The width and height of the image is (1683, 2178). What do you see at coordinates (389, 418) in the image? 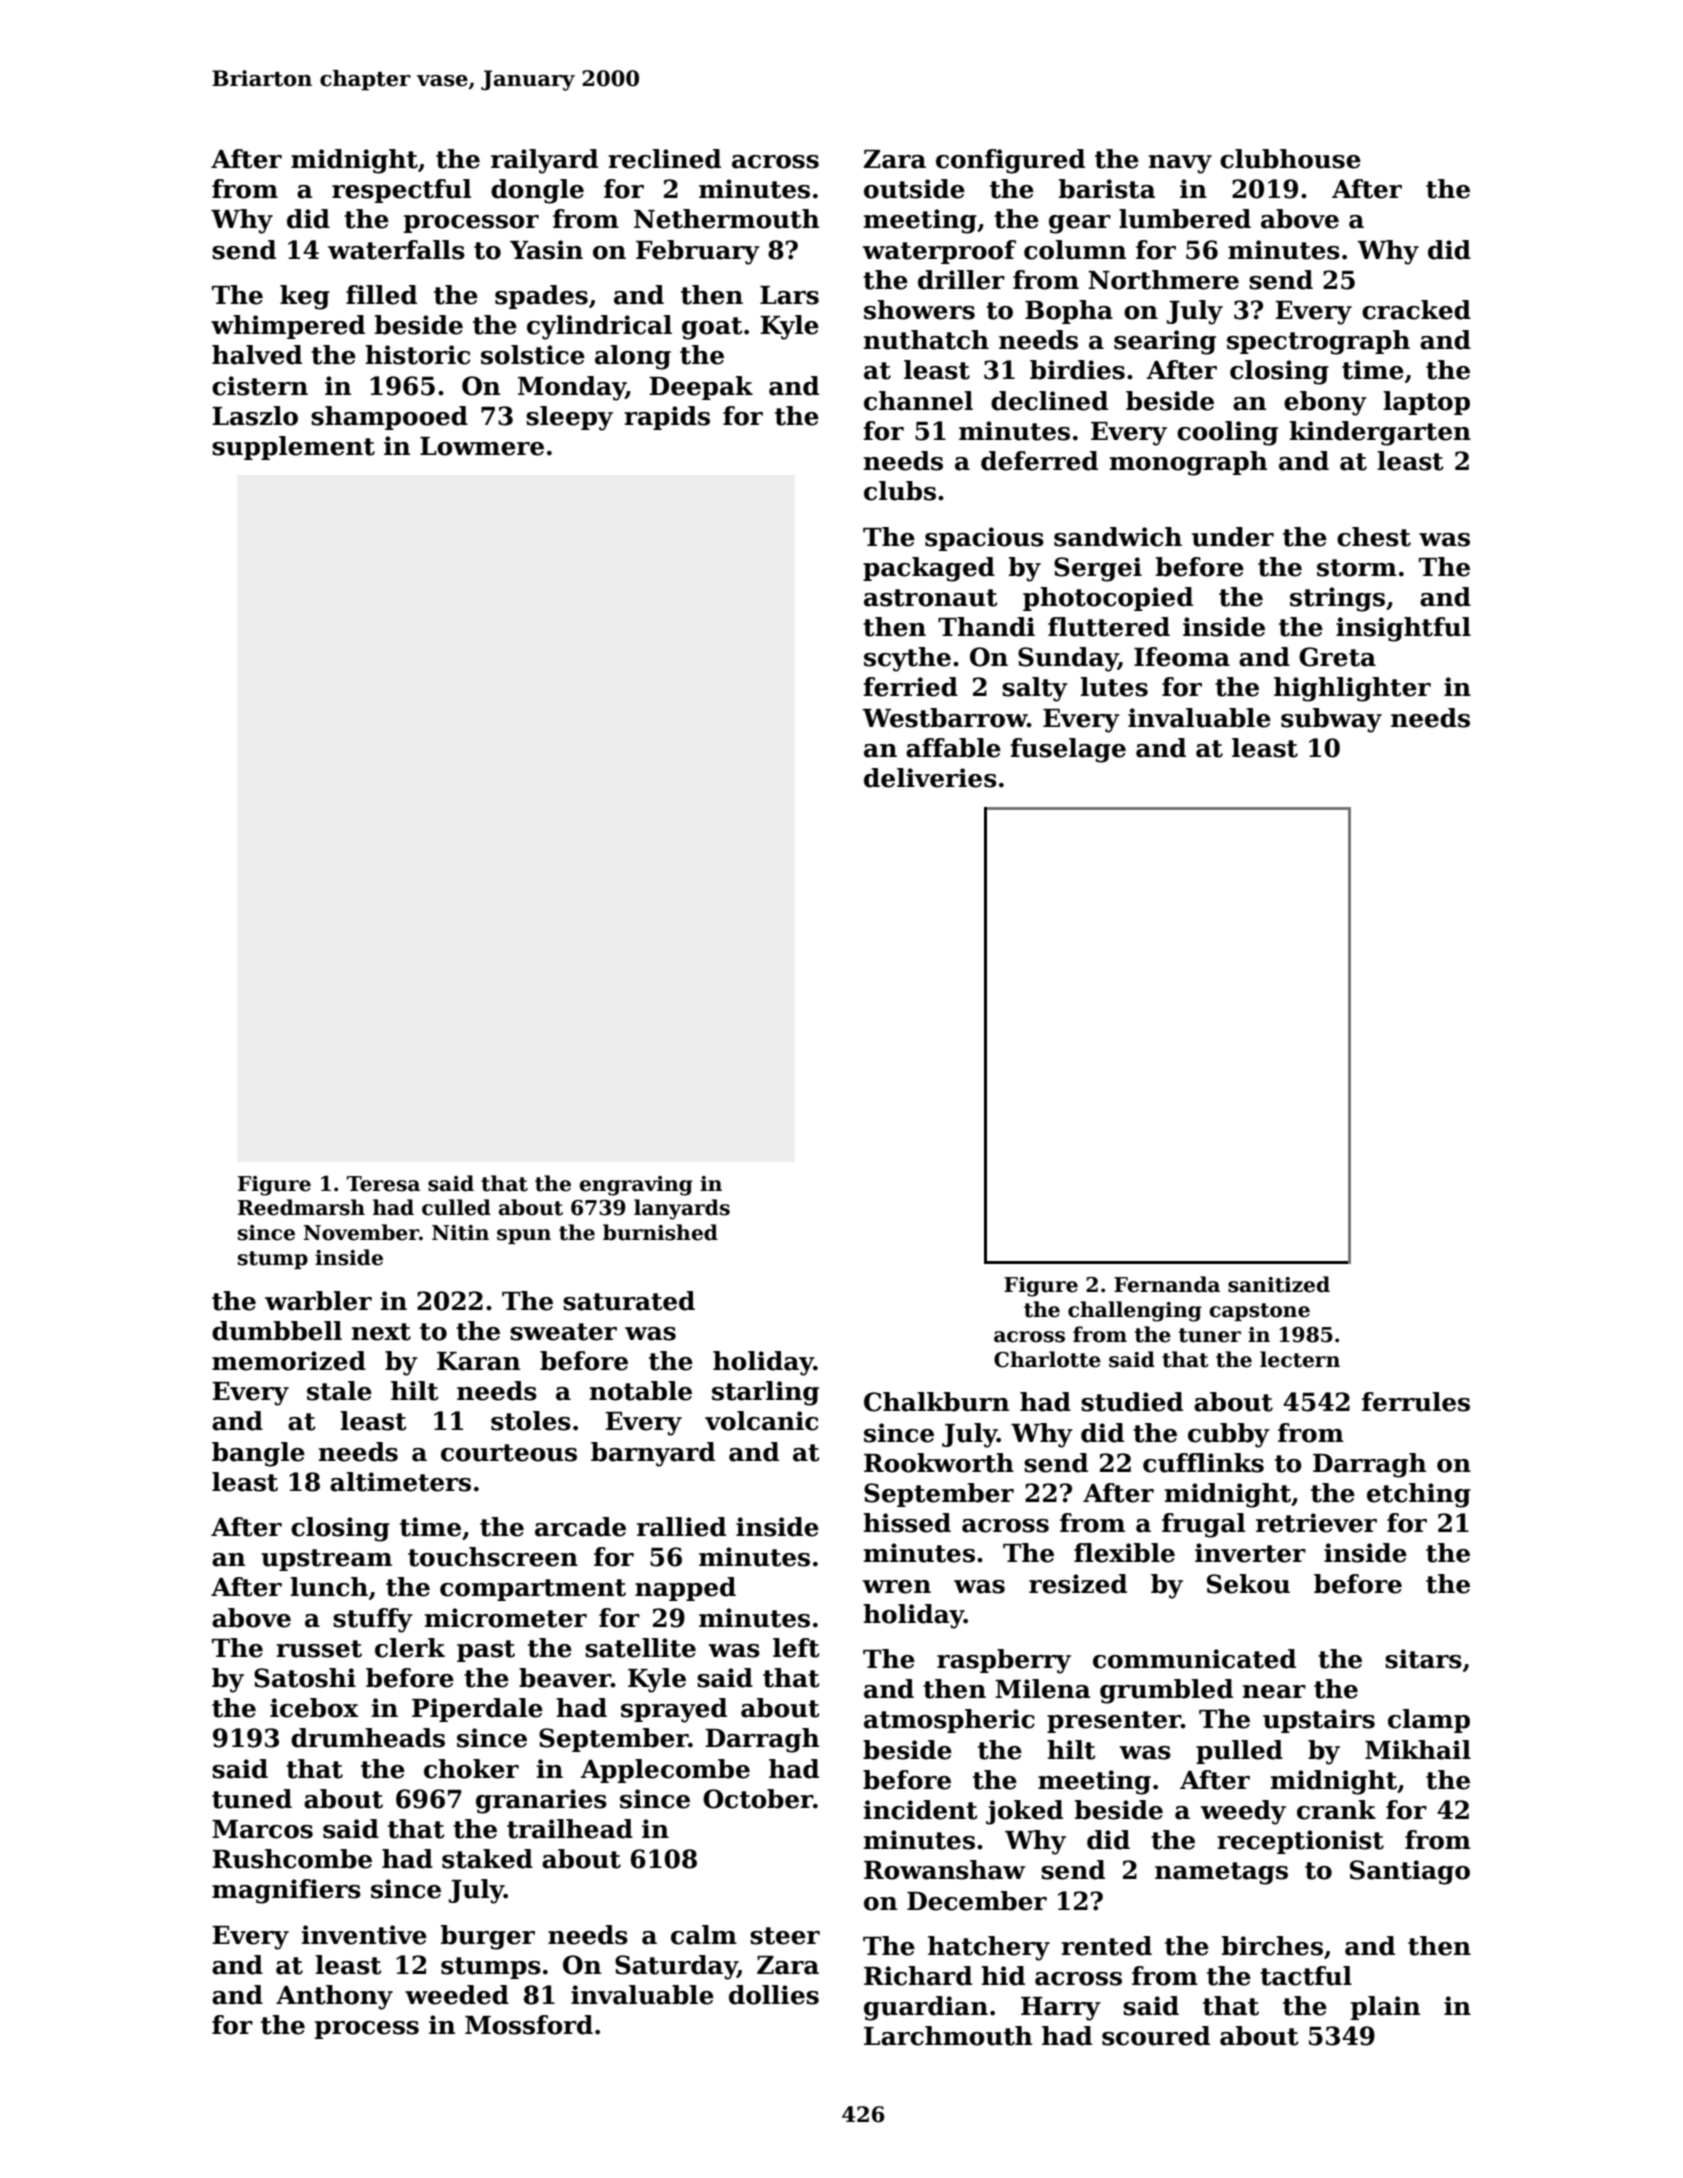
I see `shampooed` at bounding box center [389, 418].
